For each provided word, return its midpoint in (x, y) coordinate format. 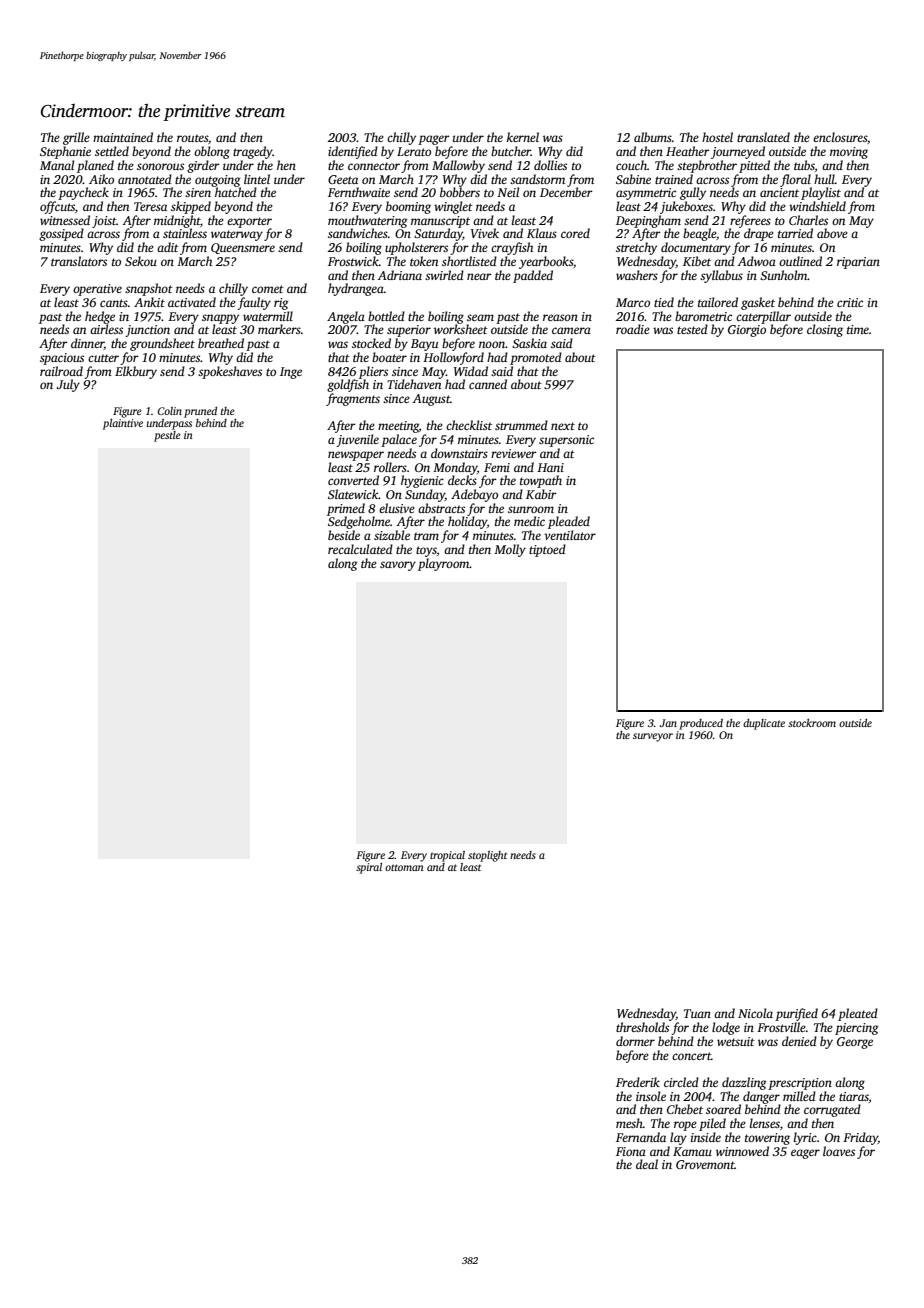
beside (344, 535)
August (431, 400)
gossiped (61, 234)
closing (825, 330)
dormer (635, 1041)
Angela (346, 317)
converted (353, 480)
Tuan (697, 1013)
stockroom (812, 723)
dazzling (744, 1083)
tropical (447, 856)
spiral (369, 868)
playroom (444, 564)
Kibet (697, 261)
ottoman (404, 867)
